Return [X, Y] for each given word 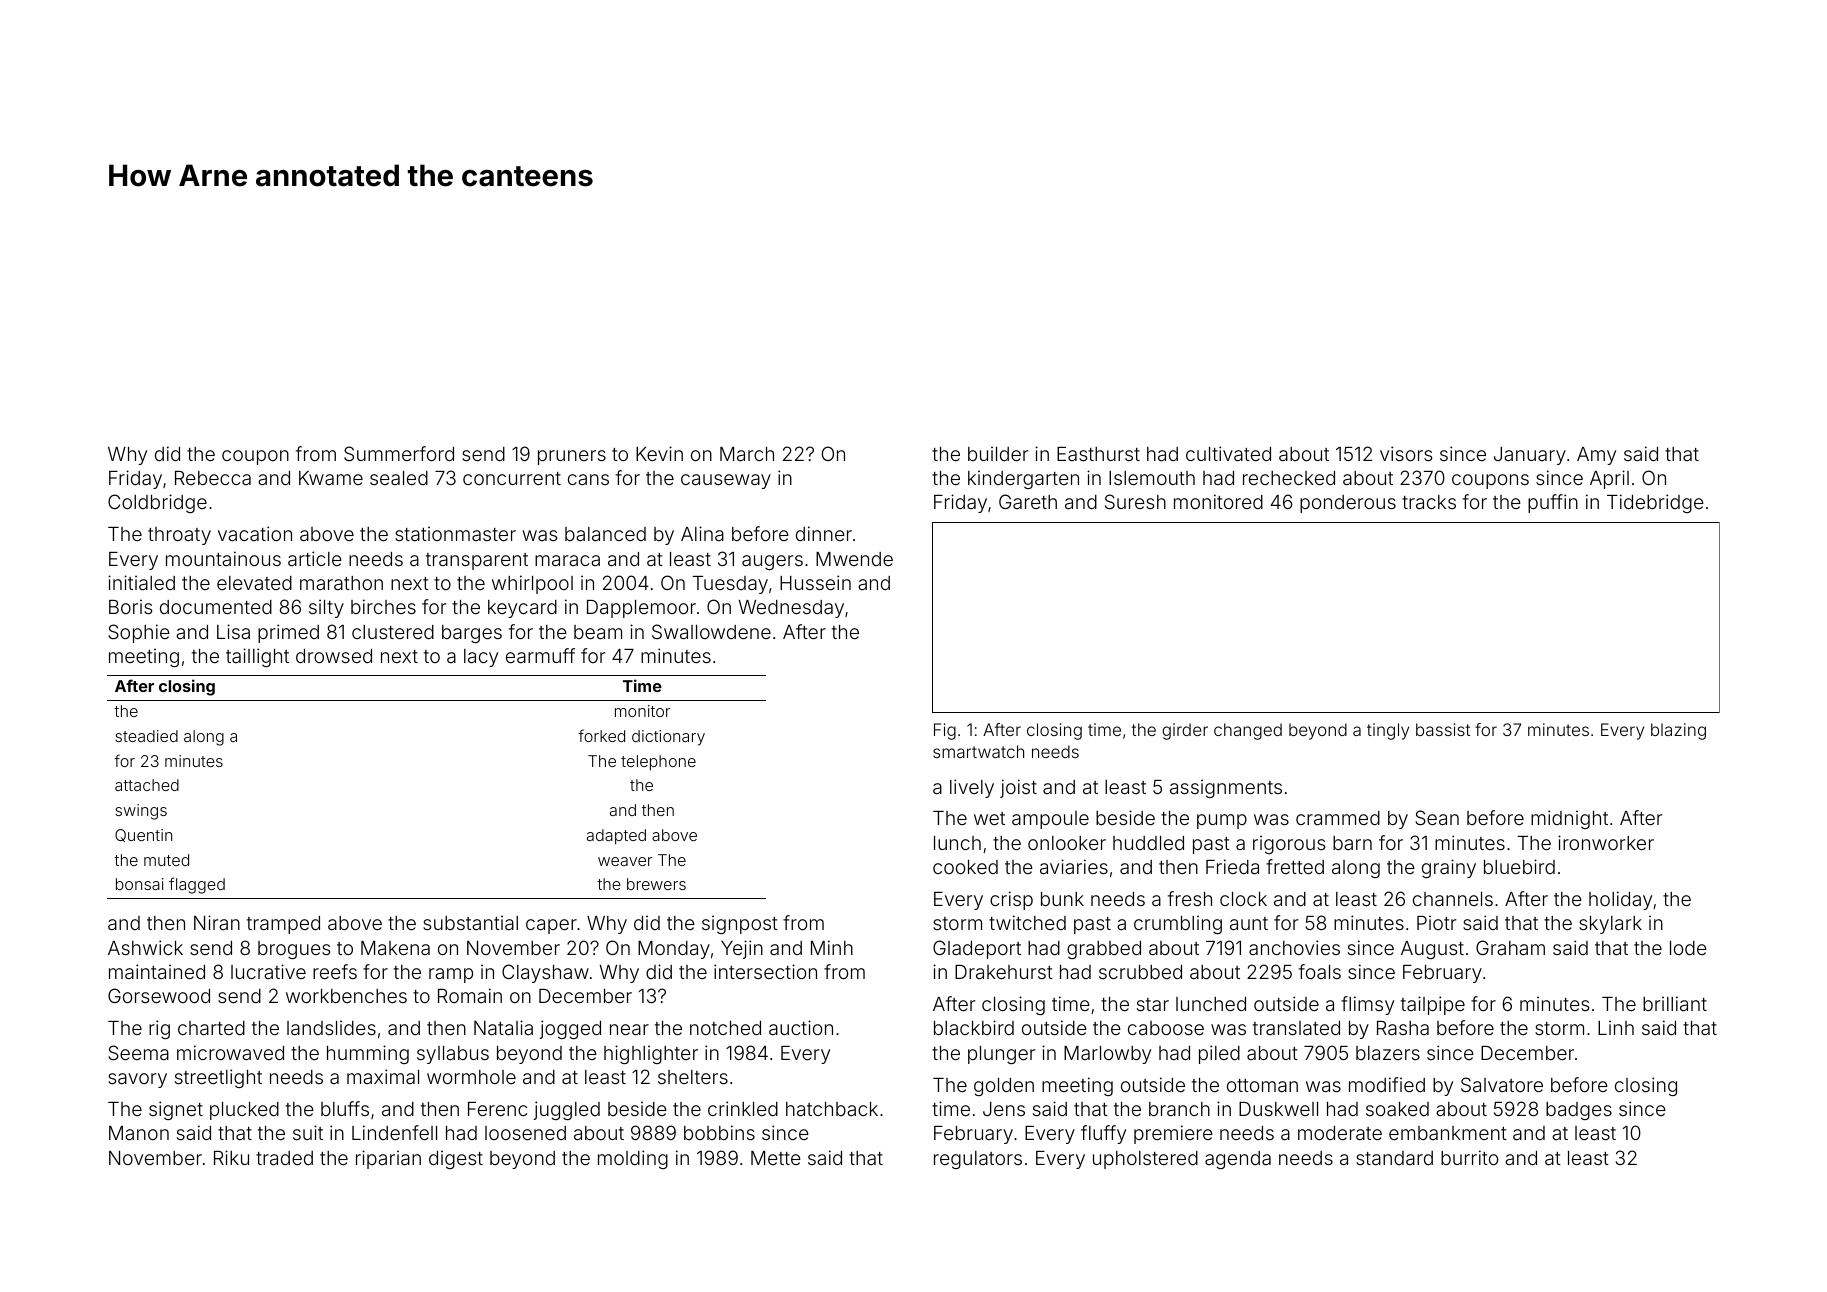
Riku [231, 1157]
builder [998, 453]
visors [1406, 453]
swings [141, 812]
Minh [832, 947]
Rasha [1403, 1028]
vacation [255, 533]
